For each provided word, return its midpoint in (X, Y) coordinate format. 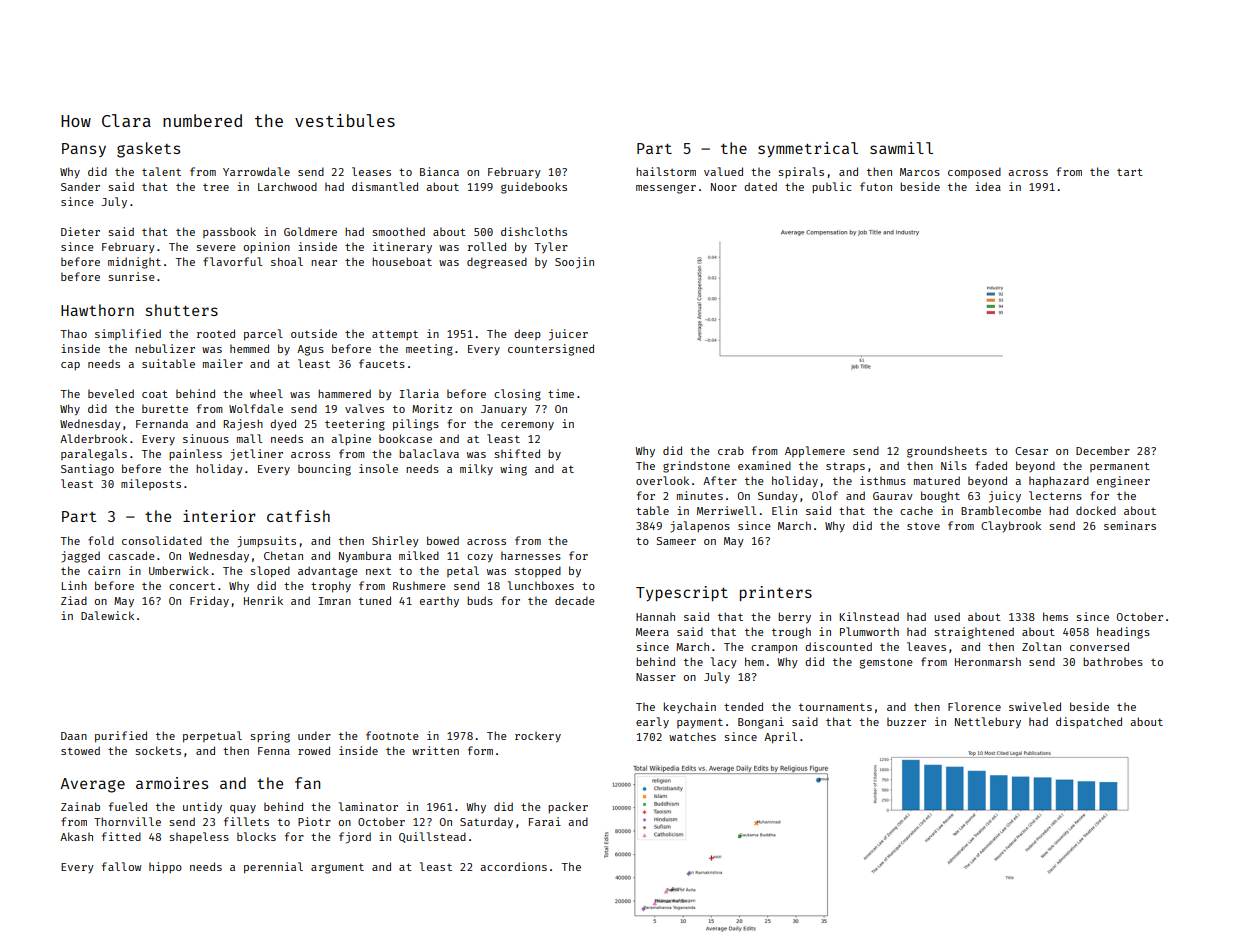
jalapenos (700, 527)
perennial (273, 868)
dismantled (385, 186)
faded (991, 465)
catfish (298, 516)
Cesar (1031, 451)
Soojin (574, 263)
